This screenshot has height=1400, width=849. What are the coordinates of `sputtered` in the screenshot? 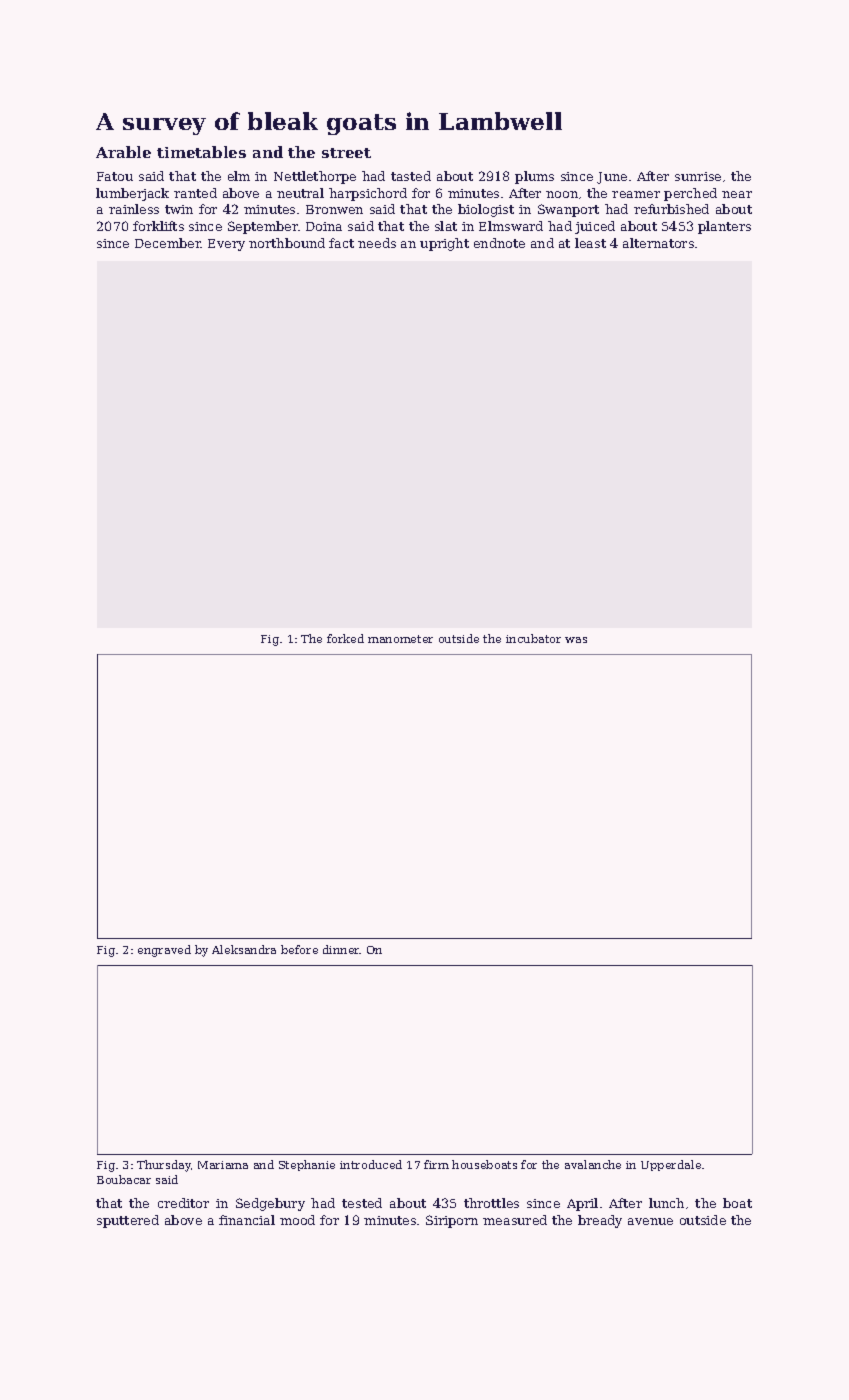 It's located at (128, 1221).
